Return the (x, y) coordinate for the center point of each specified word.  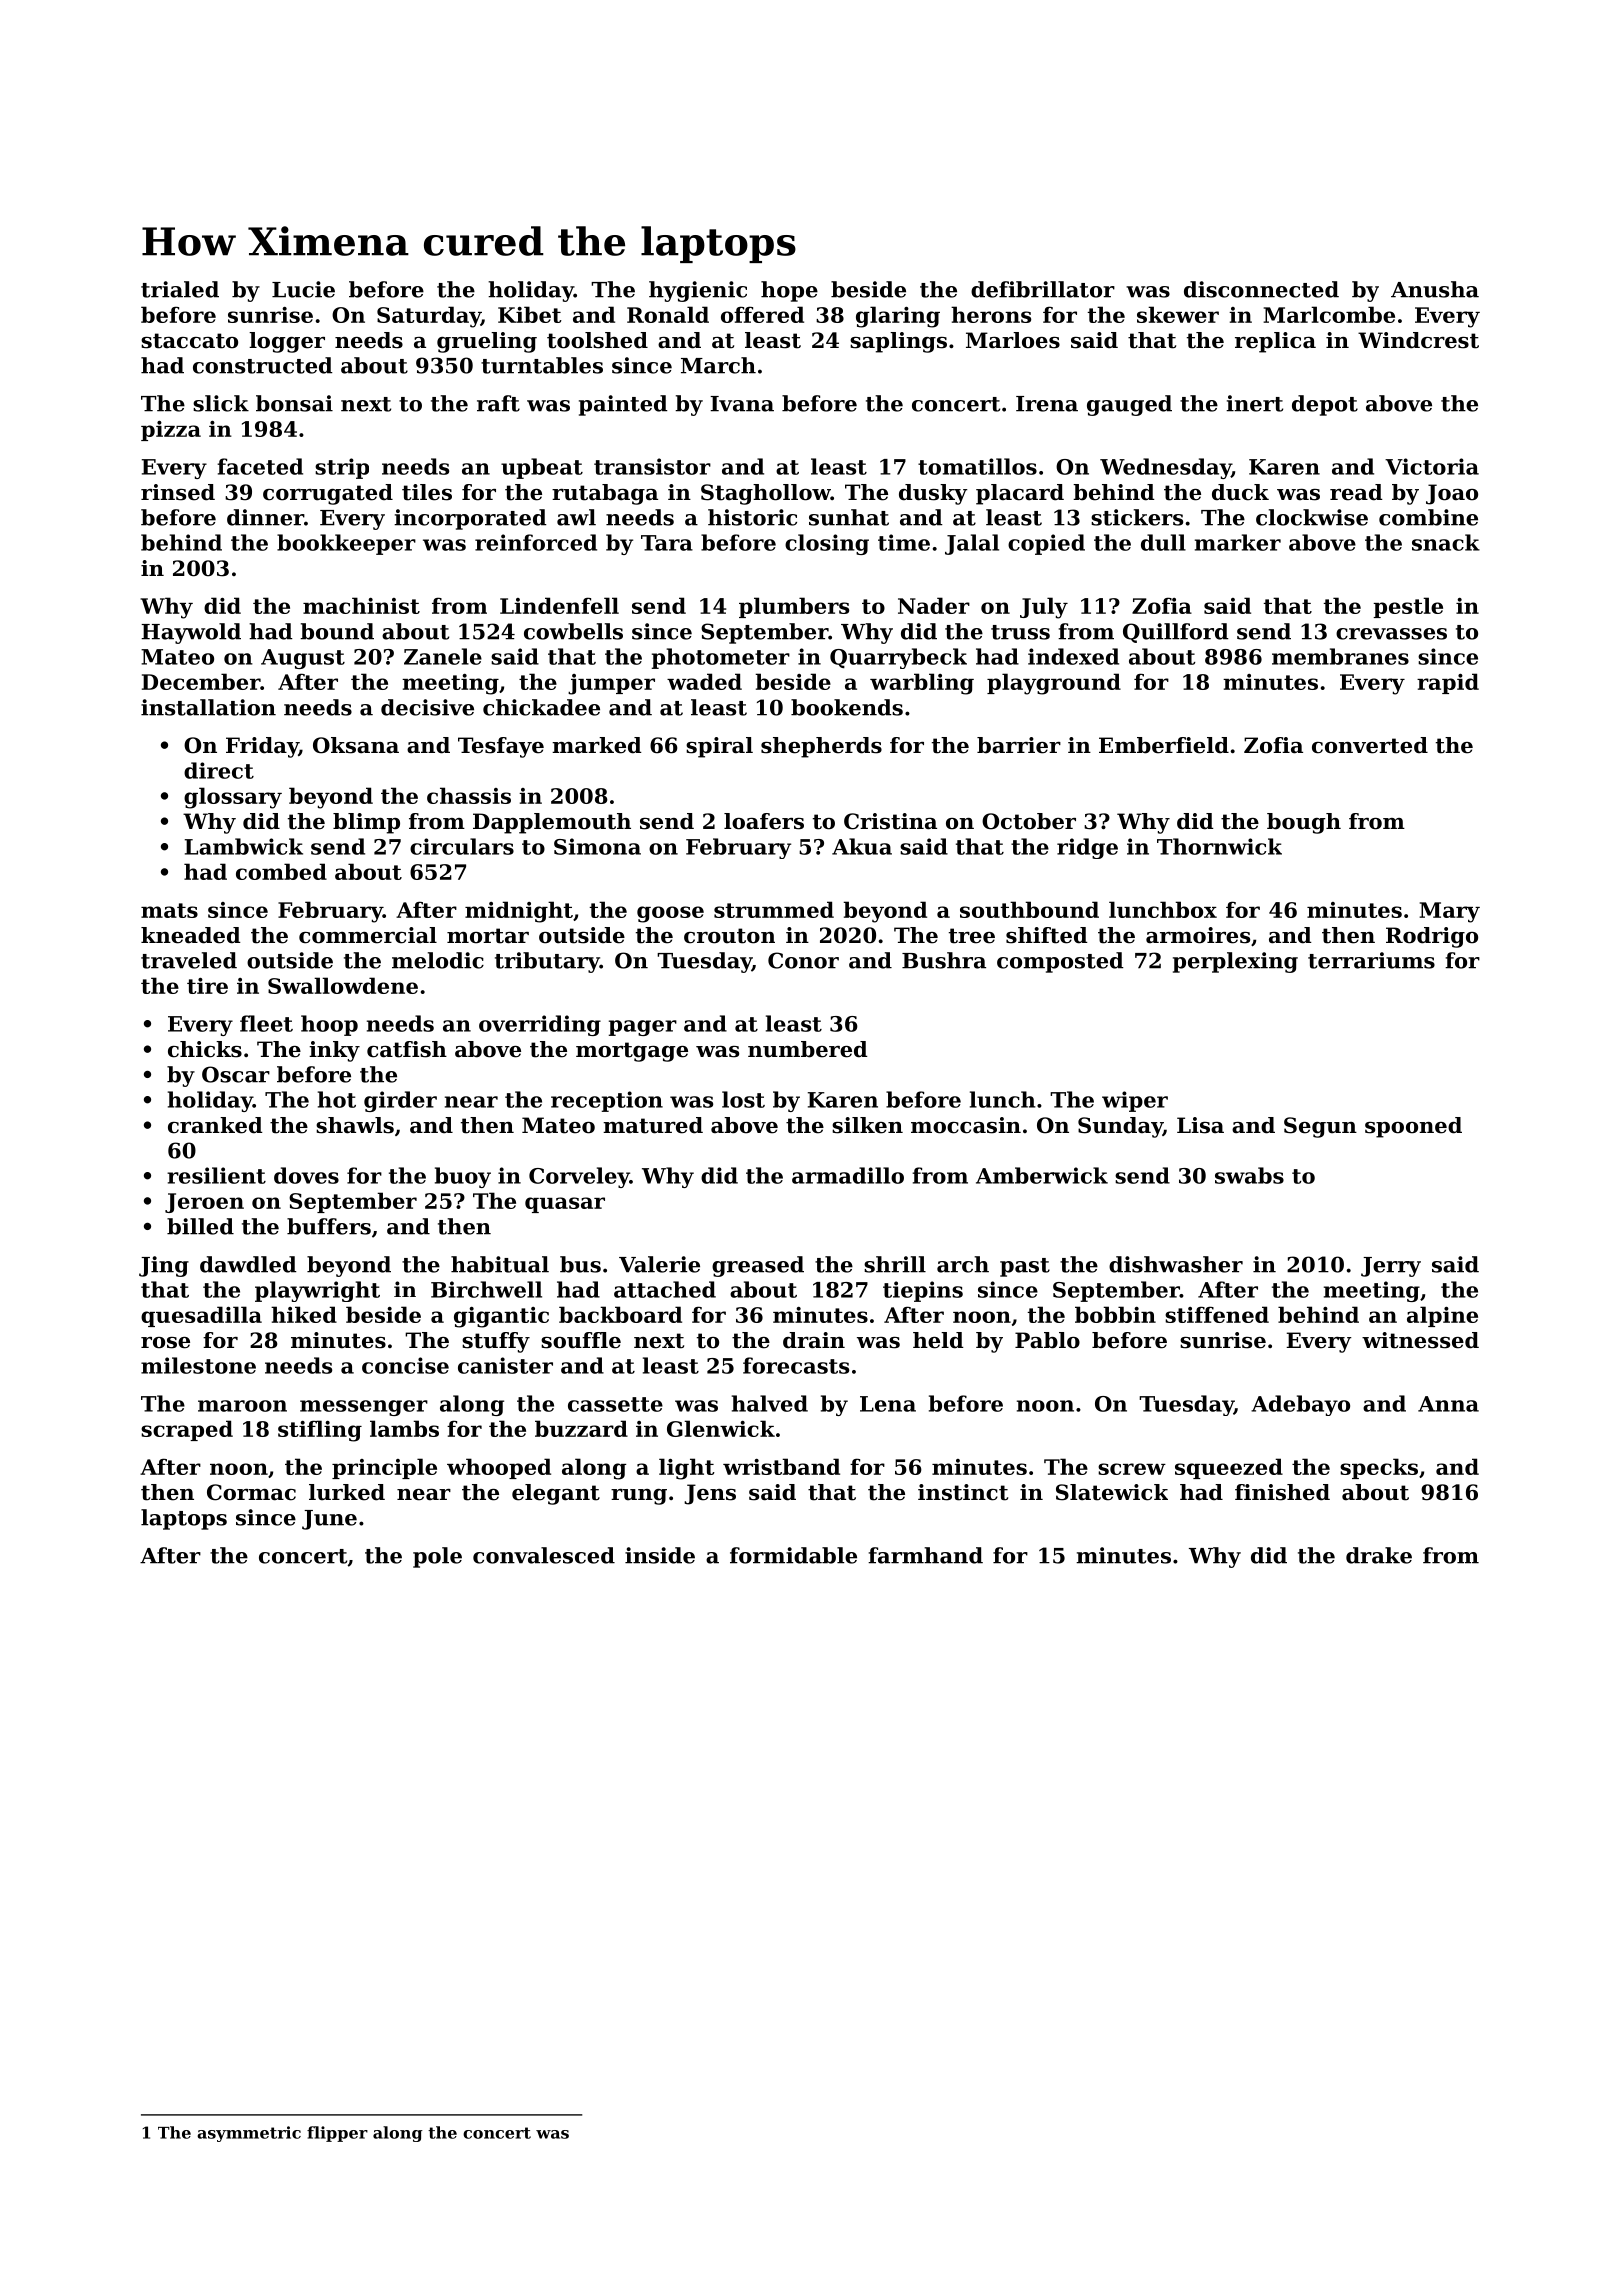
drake (1379, 1555)
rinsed (178, 492)
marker (1238, 542)
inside (660, 1555)
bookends (847, 707)
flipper (337, 2134)
